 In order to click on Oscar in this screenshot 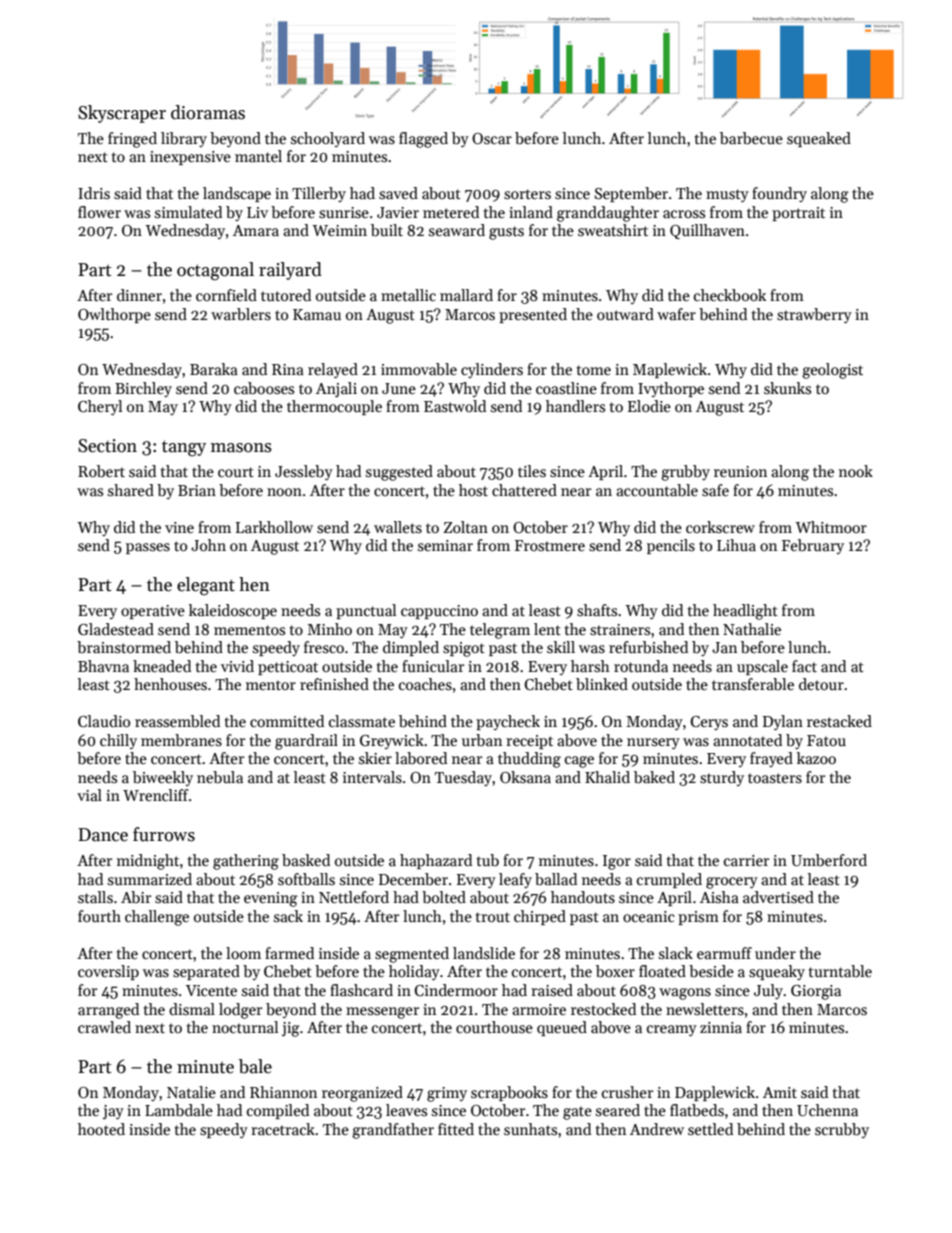, I will do `click(492, 139)`.
